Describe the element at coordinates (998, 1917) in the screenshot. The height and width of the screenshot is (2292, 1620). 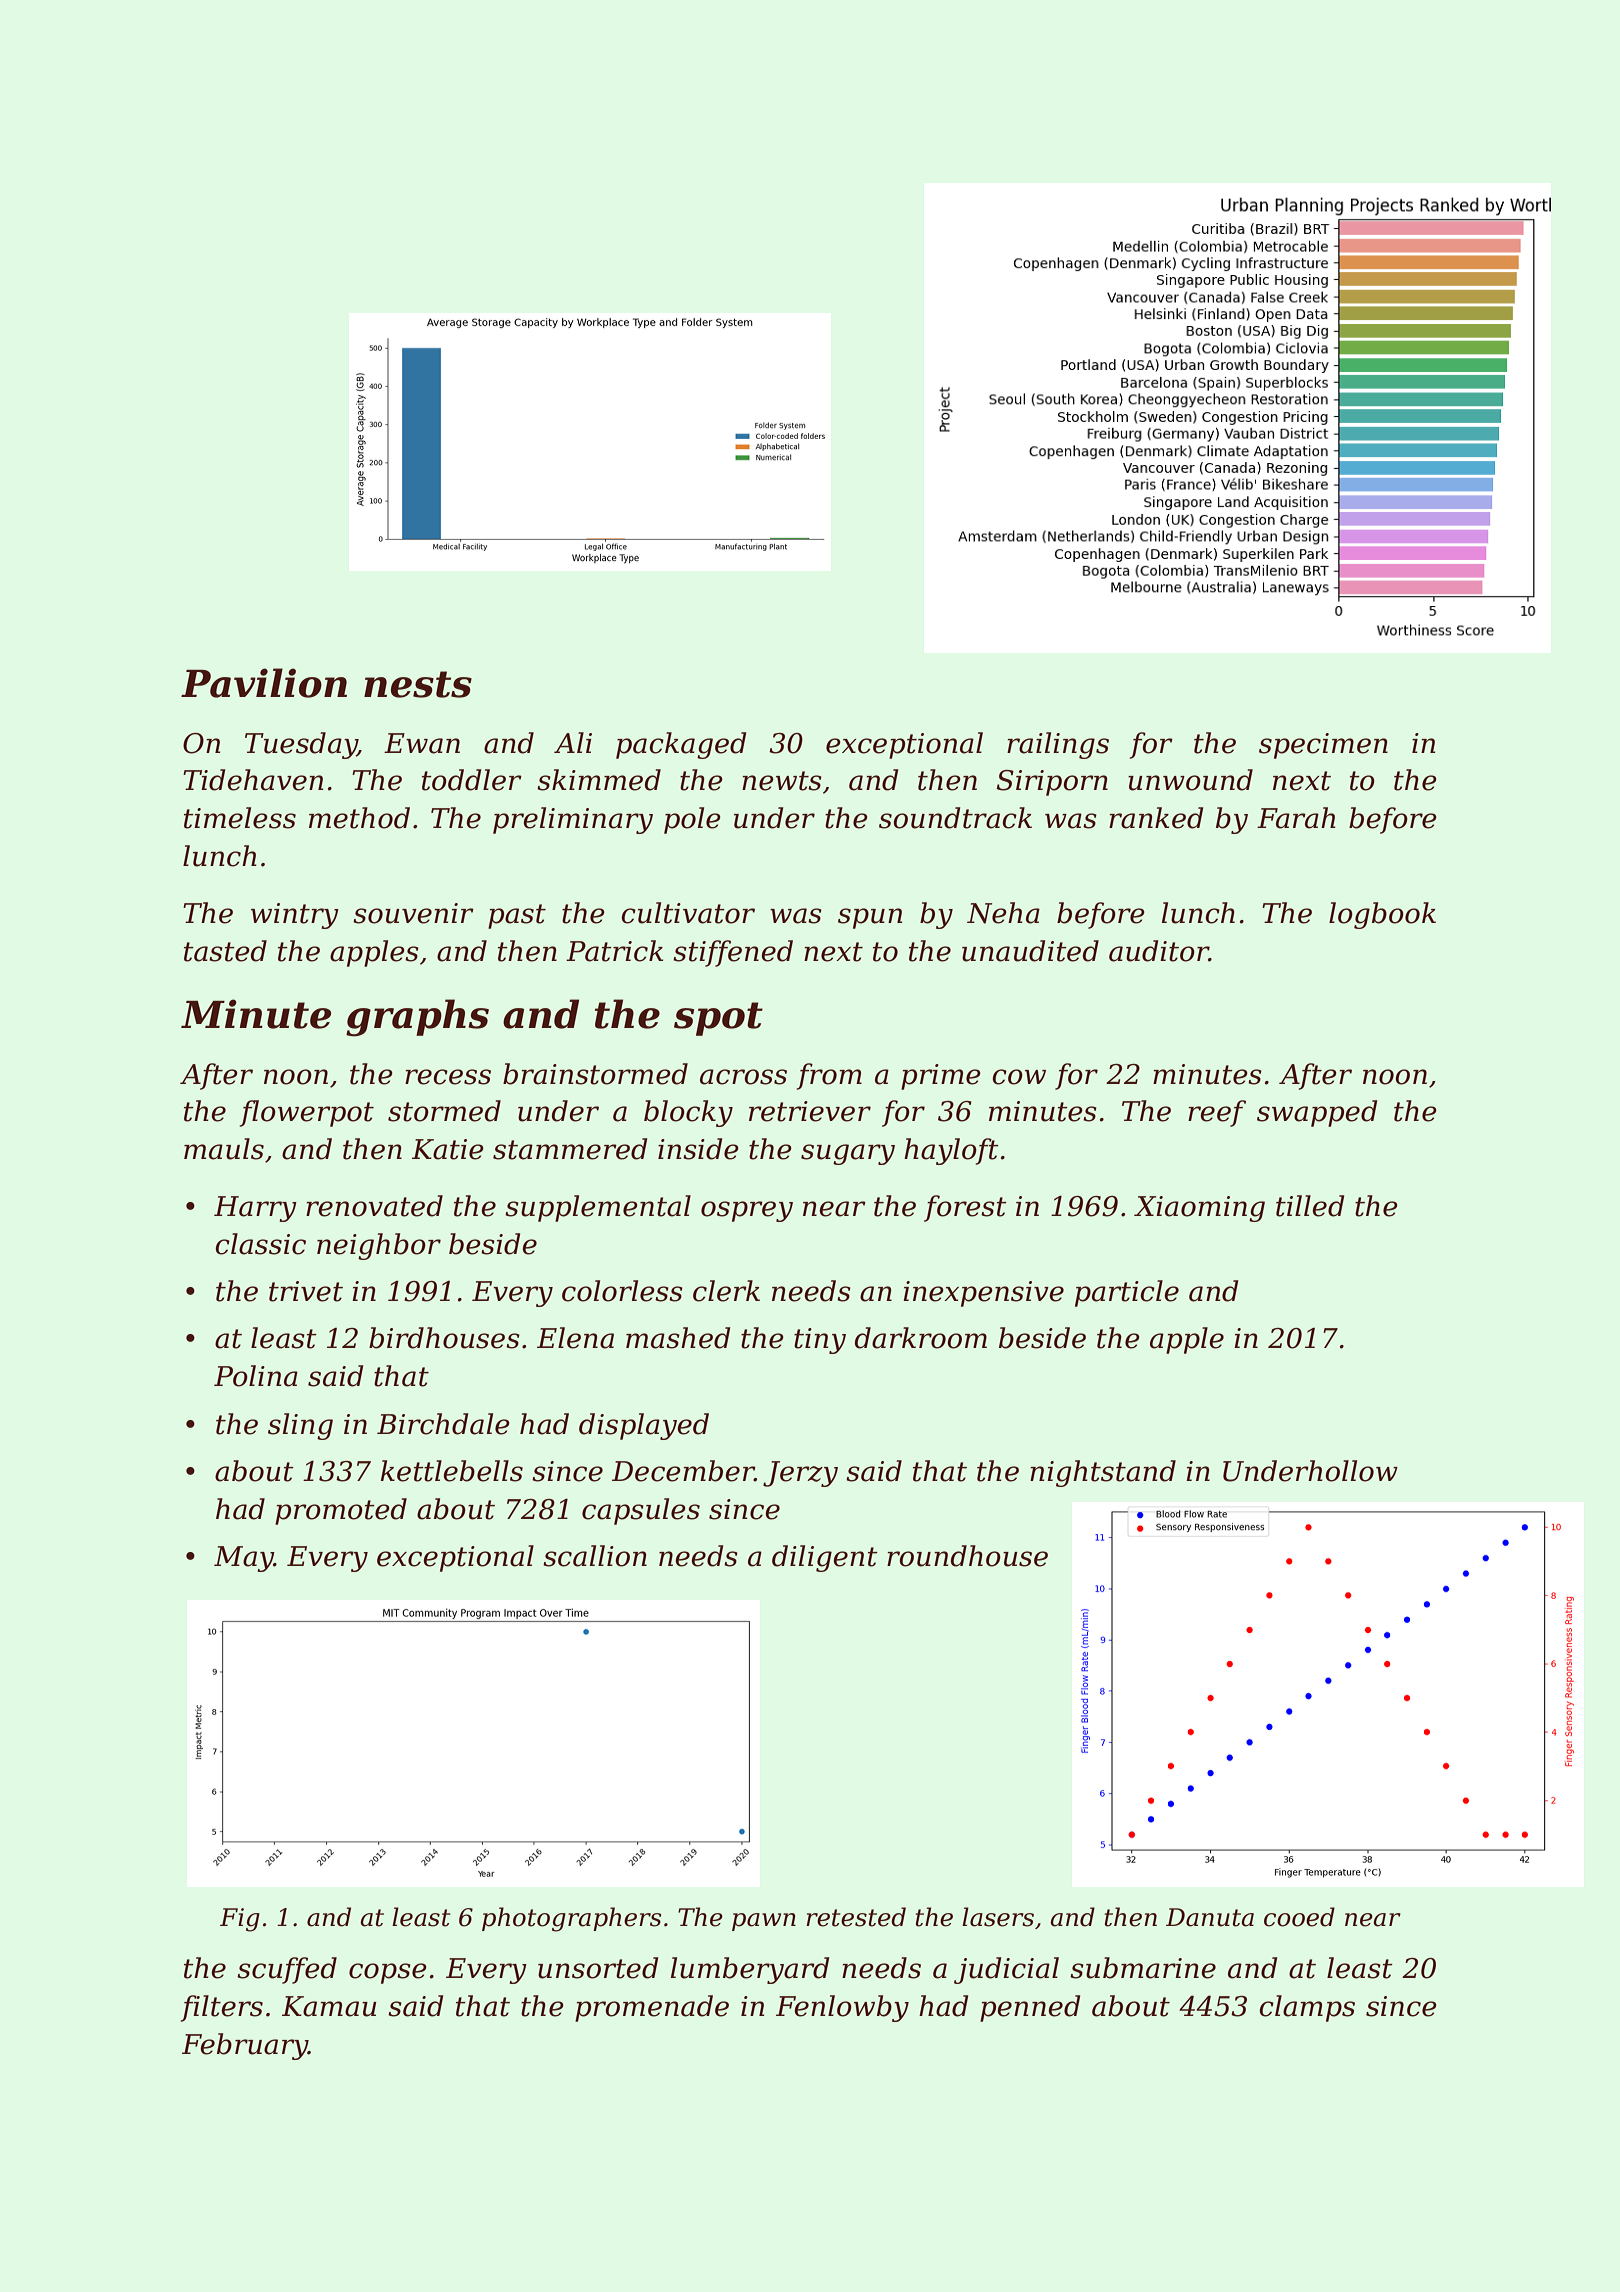
I see `lasers` at that location.
